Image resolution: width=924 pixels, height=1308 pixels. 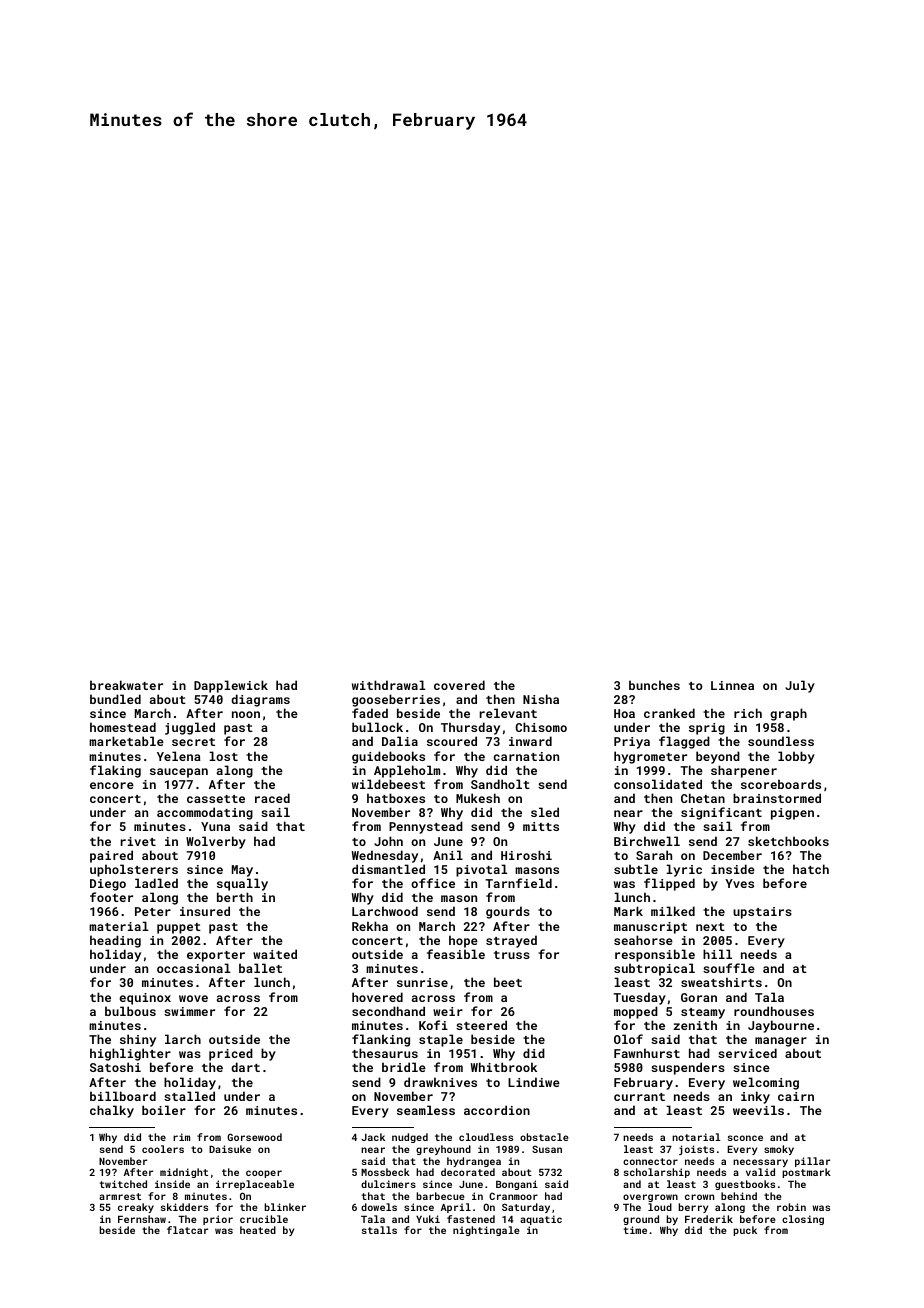 What do you see at coordinates (142, 1219) in the page?
I see `Fernshaw` at bounding box center [142, 1219].
